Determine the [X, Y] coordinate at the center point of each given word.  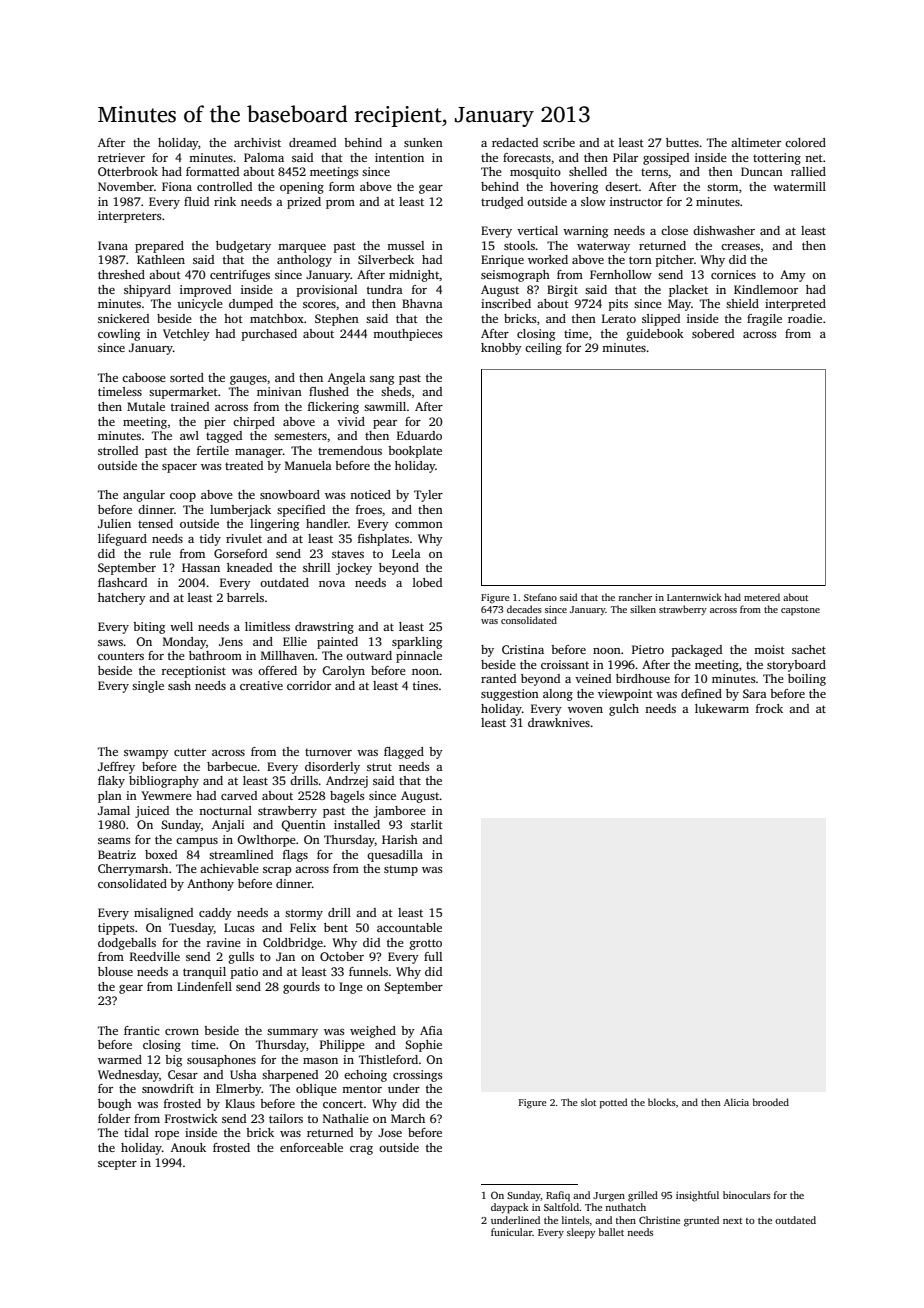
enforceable [311, 1147]
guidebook [655, 335]
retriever [121, 157]
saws [110, 643]
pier [215, 423]
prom [340, 204]
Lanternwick [694, 597]
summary [292, 1033]
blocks [662, 1102]
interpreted [795, 305]
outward [369, 655]
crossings [417, 1076]
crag [361, 1150]
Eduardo [419, 435]
